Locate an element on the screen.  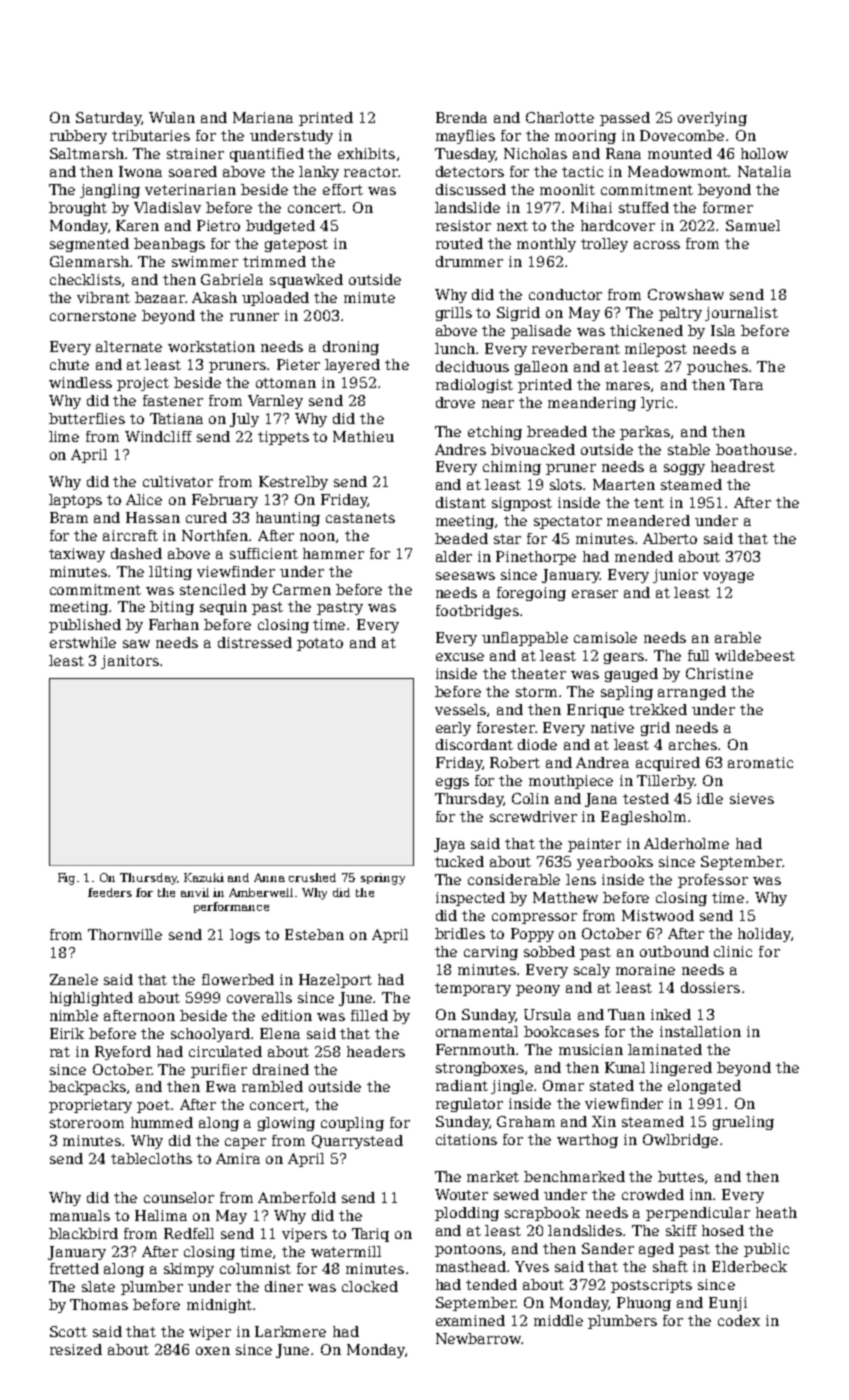
codex is located at coordinates (739, 1320).
